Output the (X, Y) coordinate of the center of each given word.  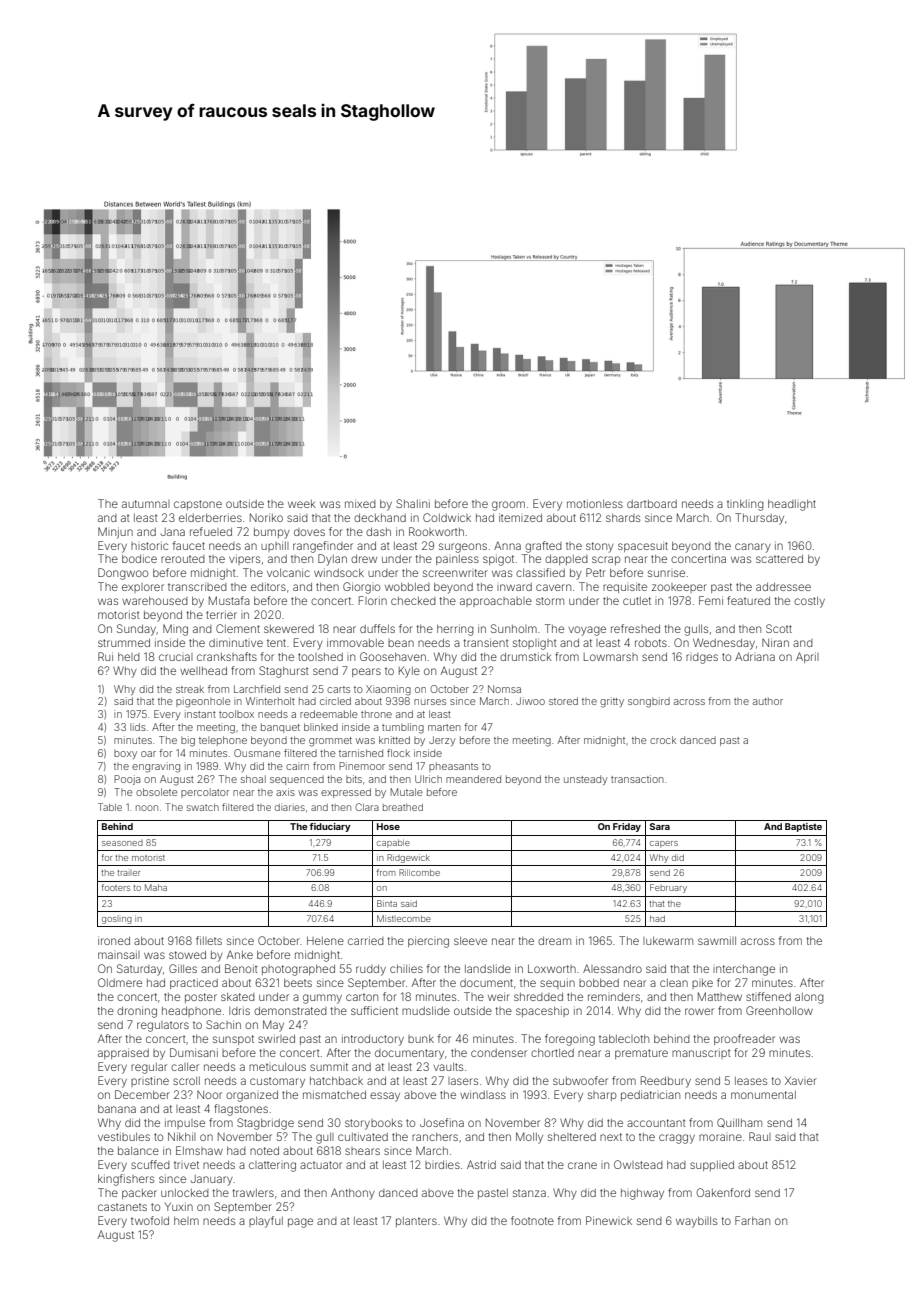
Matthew (720, 996)
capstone (198, 505)
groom (508, 506)
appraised (123, 1053)
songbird (649, 702)
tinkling (745, 505)
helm (186, 1221)
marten (444, 727)
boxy (125, 754)
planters (416, 1222)
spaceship (542, 1011)
